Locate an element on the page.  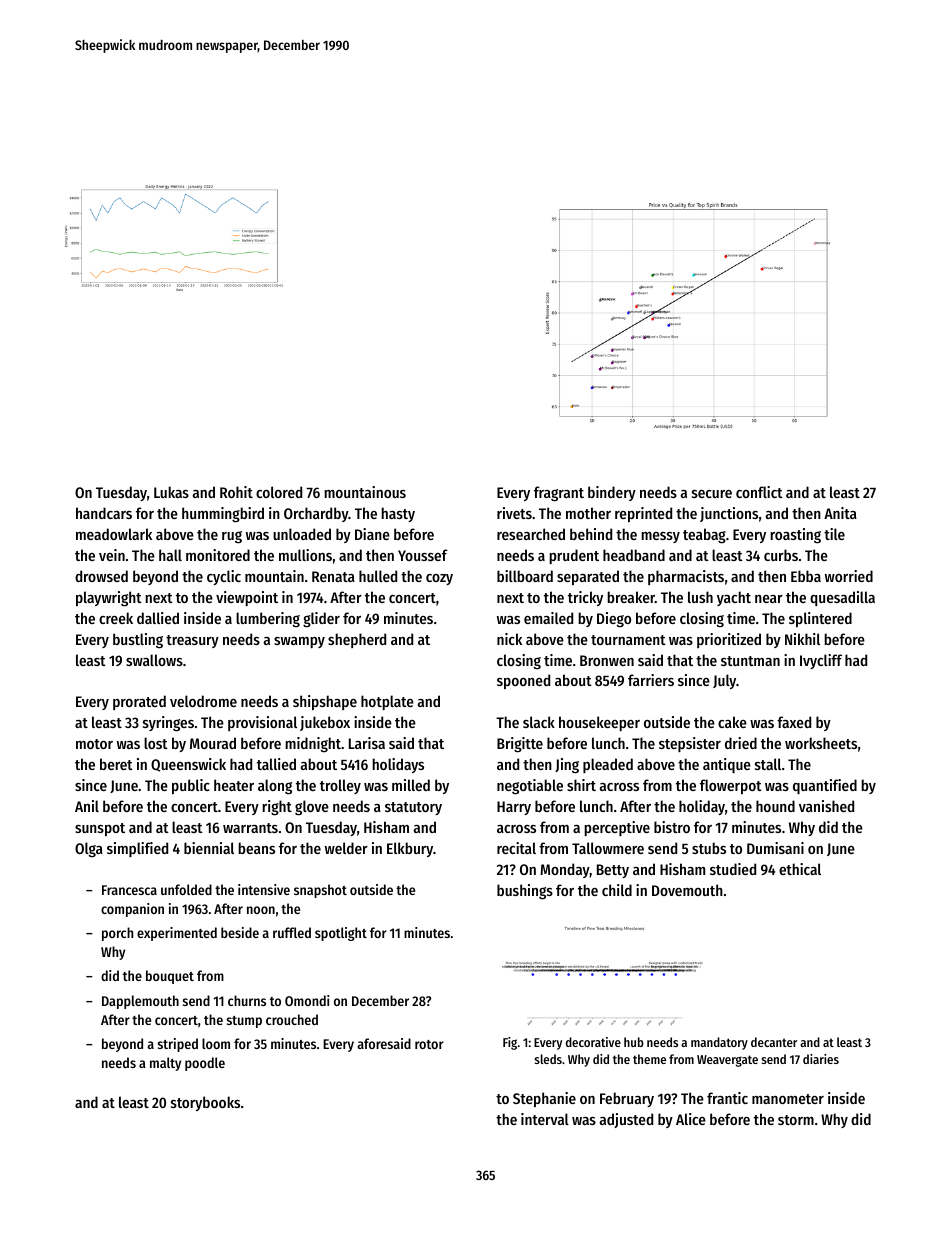
warrants is located at coordinates (250, 828).
